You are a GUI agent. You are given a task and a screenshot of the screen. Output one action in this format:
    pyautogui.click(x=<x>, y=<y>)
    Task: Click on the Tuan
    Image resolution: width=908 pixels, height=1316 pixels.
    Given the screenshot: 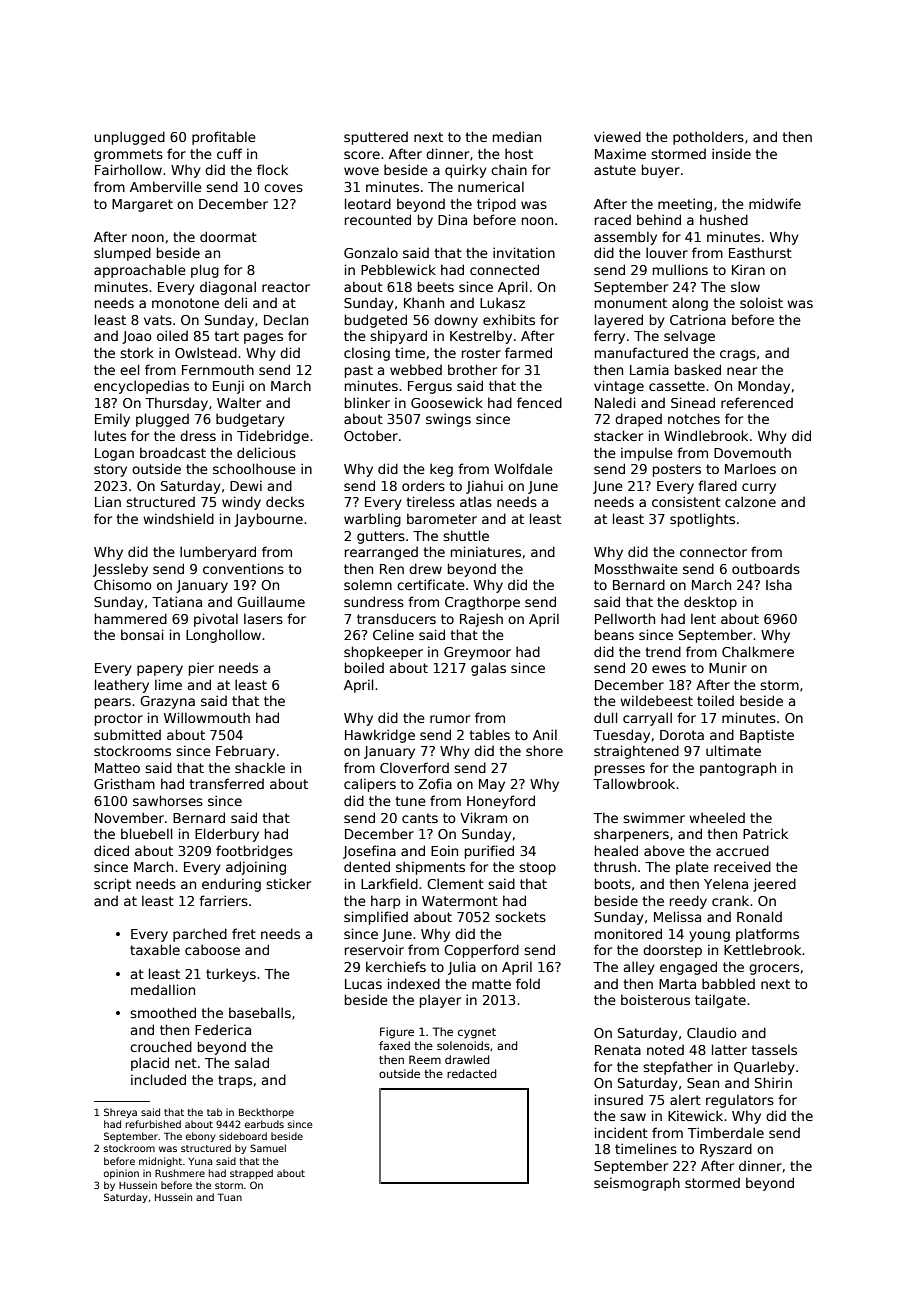 What is the action you would take?
    pyautogui.click(x=230, y=1197)
